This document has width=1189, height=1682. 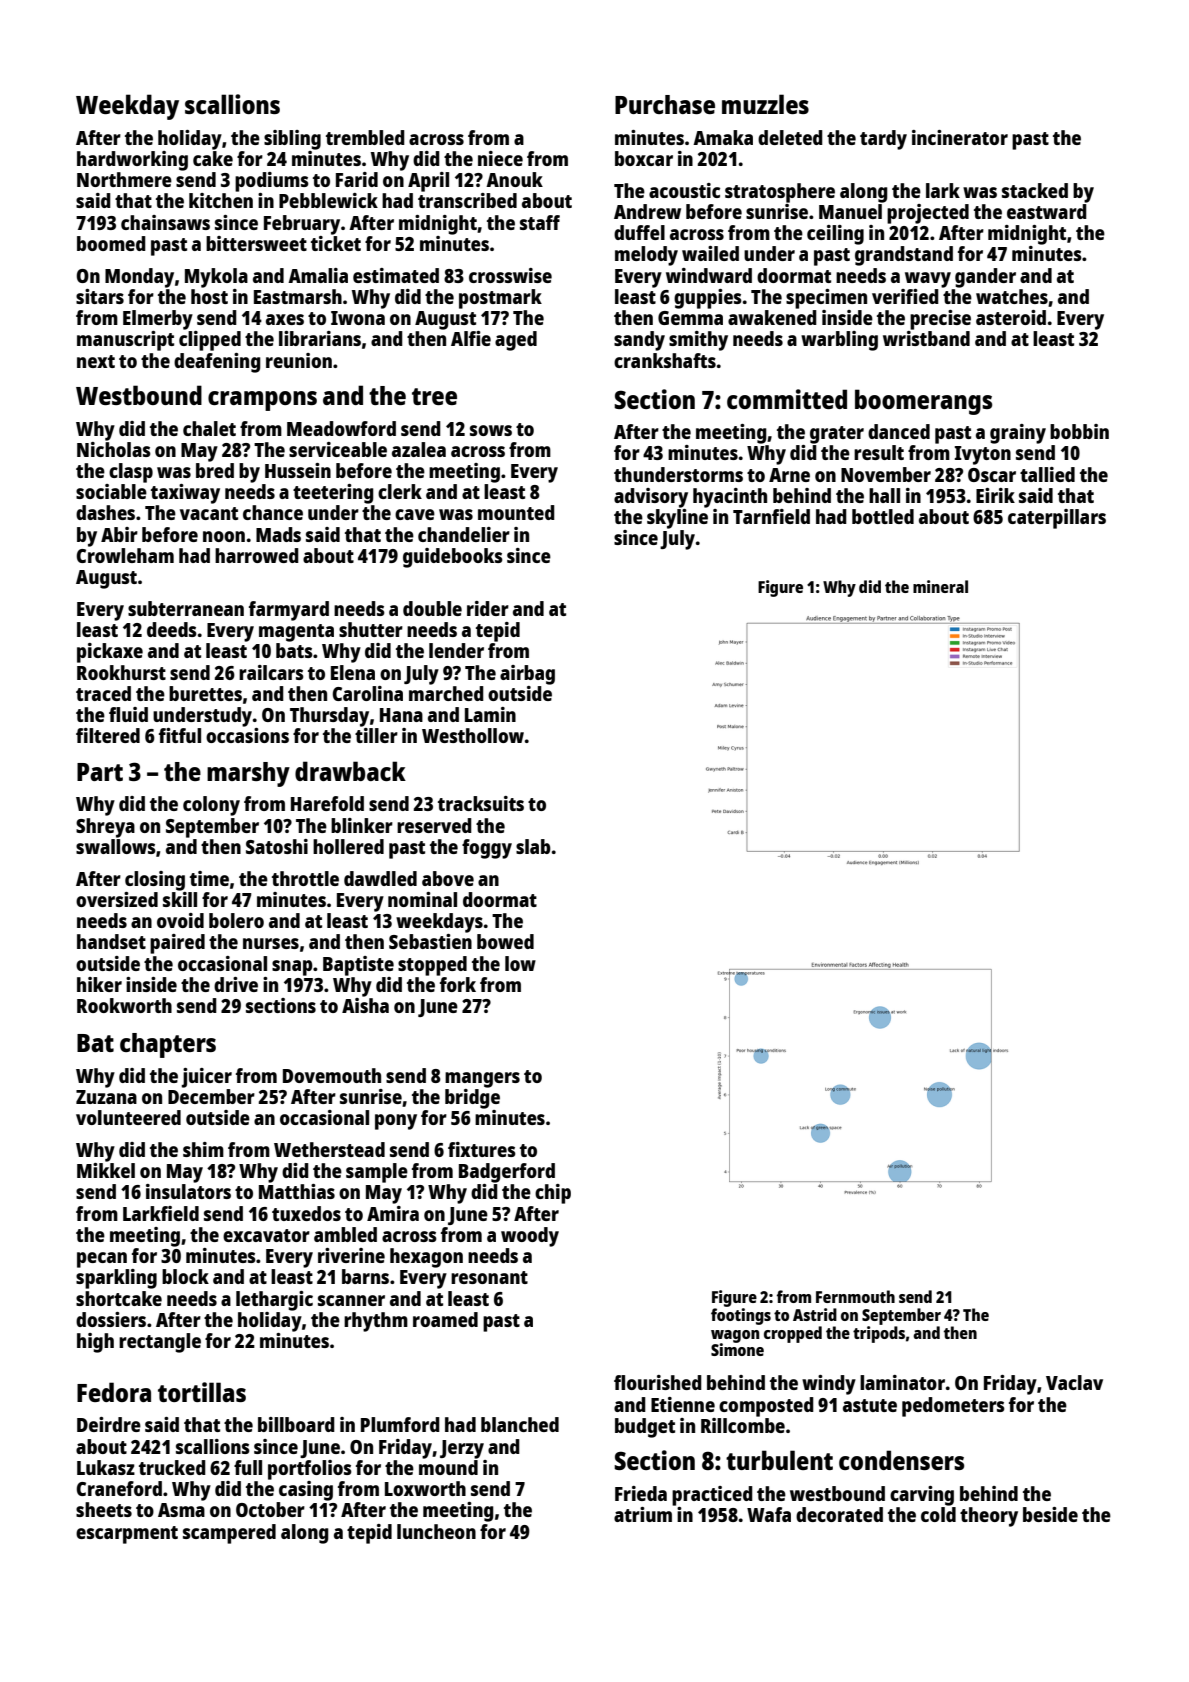 I want to click on budget, so click(x=645, y=1428).
